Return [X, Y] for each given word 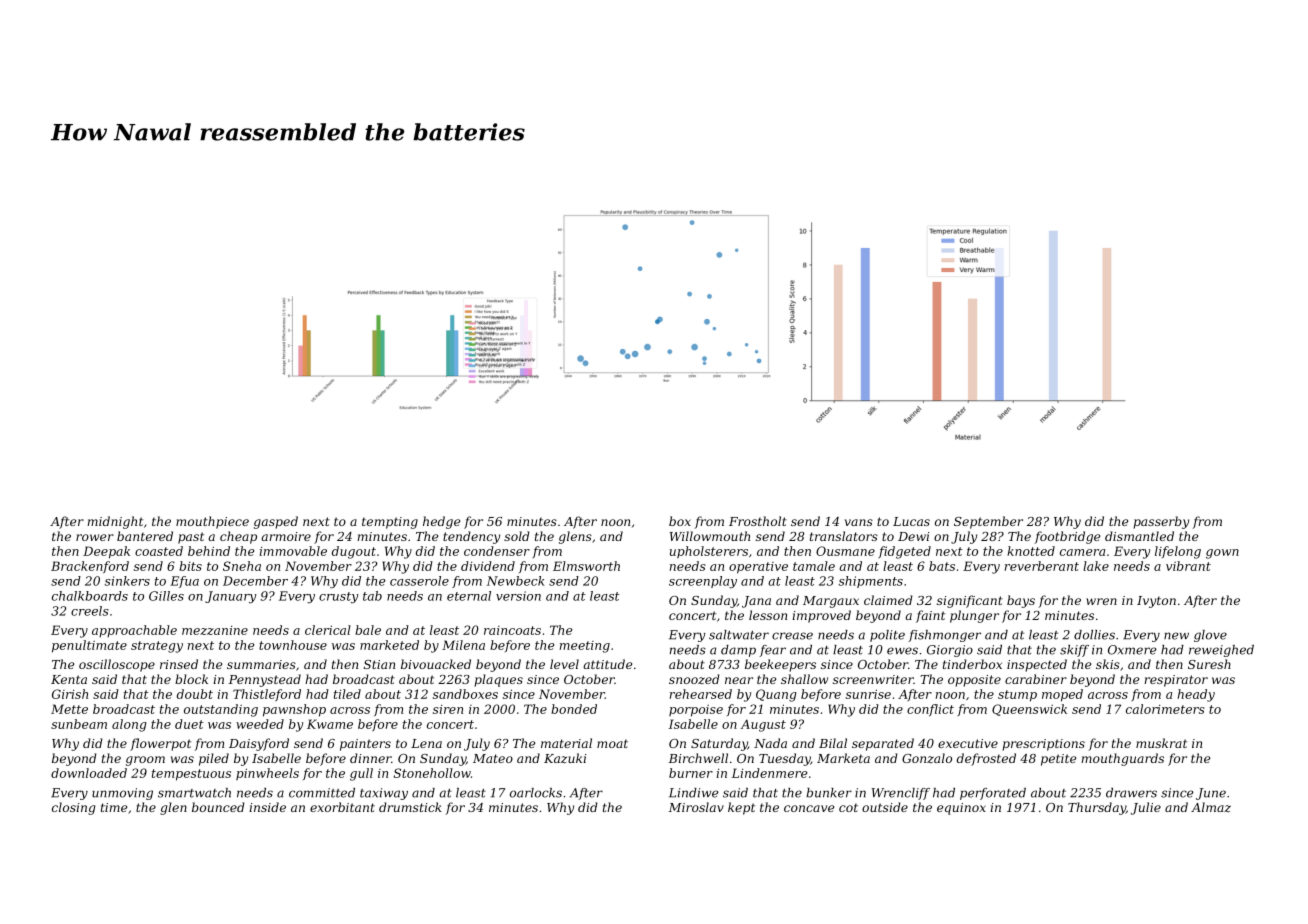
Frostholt [758, 521]
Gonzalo [927, 758]
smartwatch [194, 793]
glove [1210, 636]
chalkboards [90, 596]
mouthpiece [212, 522]
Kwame [330, 724]
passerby [1161, 522]
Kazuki [565, 758]
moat [612, 743]
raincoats [512, 630]
